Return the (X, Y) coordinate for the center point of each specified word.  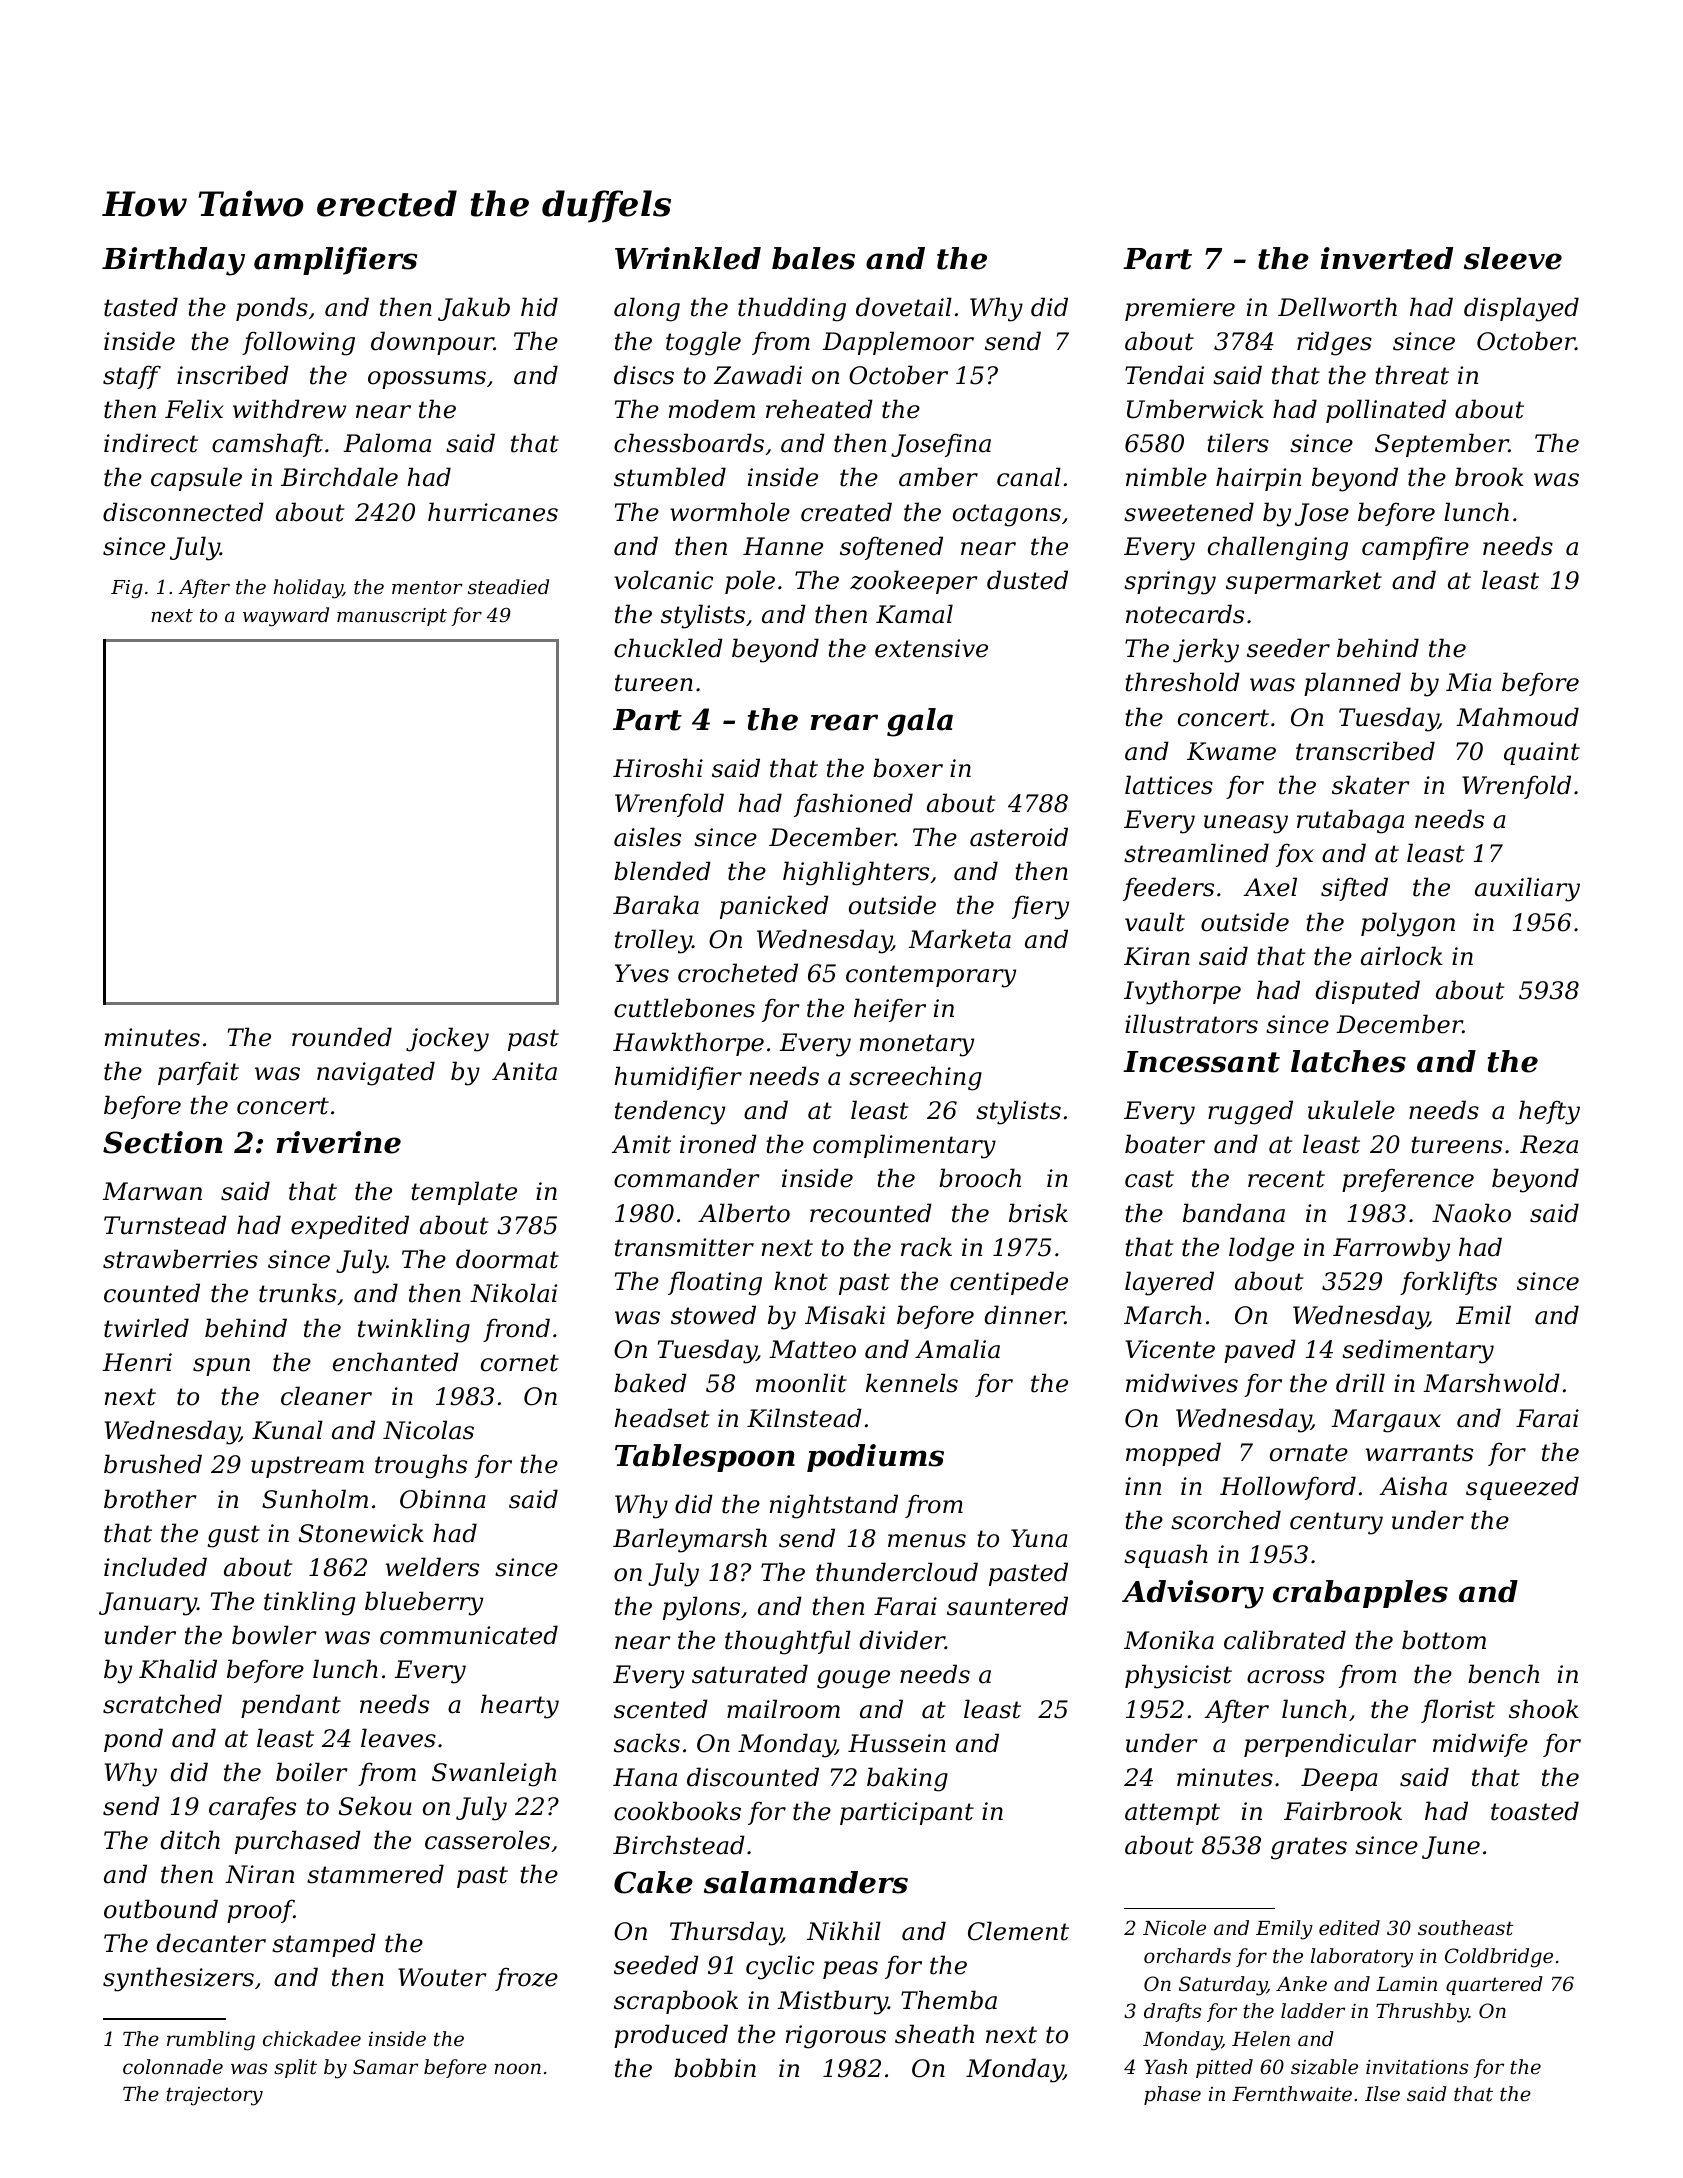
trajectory (214, 2096)
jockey (447, 1039)
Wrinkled (688, 258)
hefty (1549, 1112)
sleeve (1513, 258)
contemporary (931, 976)
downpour (432, 343)
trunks (297, 1293)
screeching (915, 1078)
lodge (1261, 1249)
